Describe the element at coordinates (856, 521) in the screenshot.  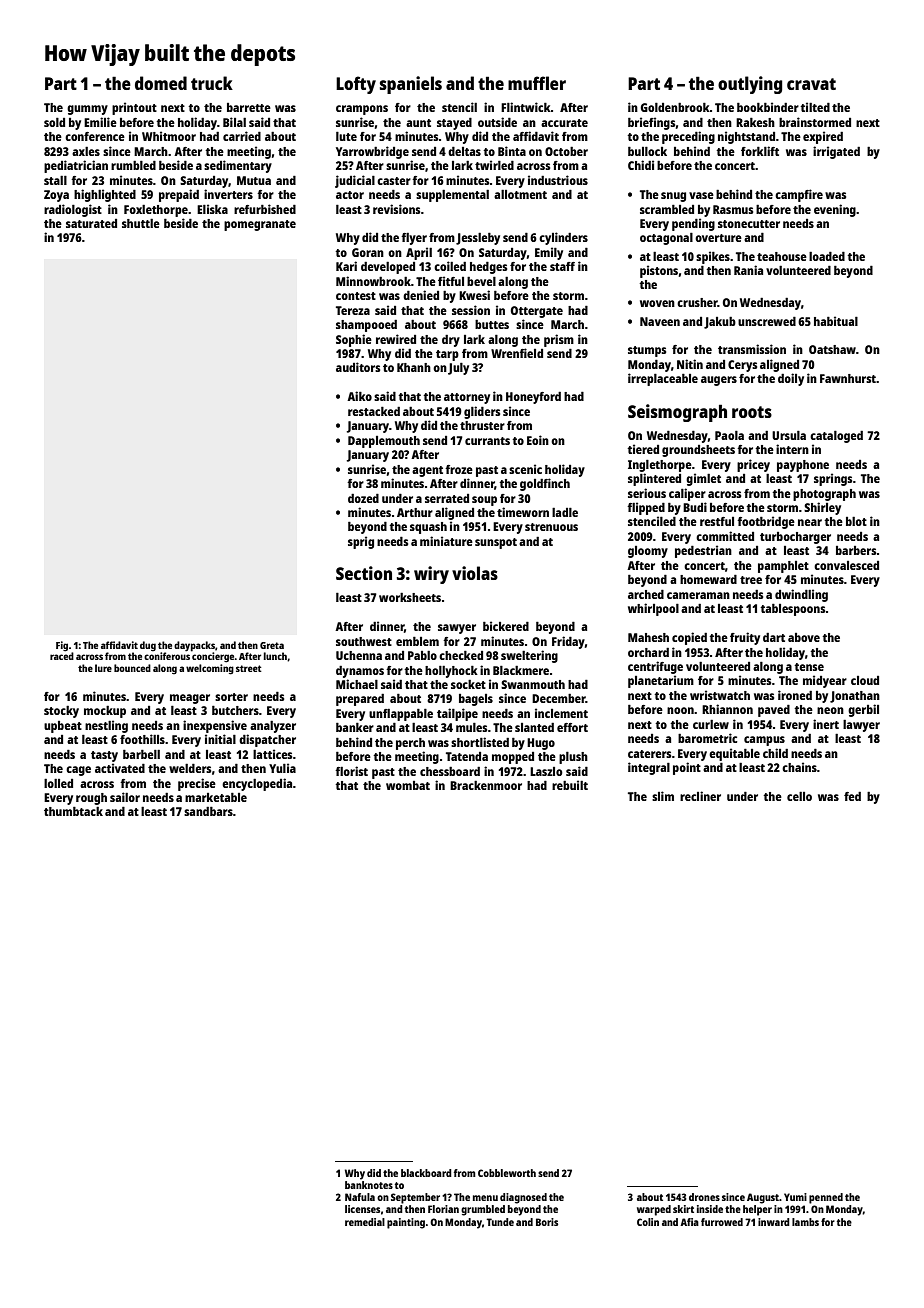
I see `blot` at that location.
